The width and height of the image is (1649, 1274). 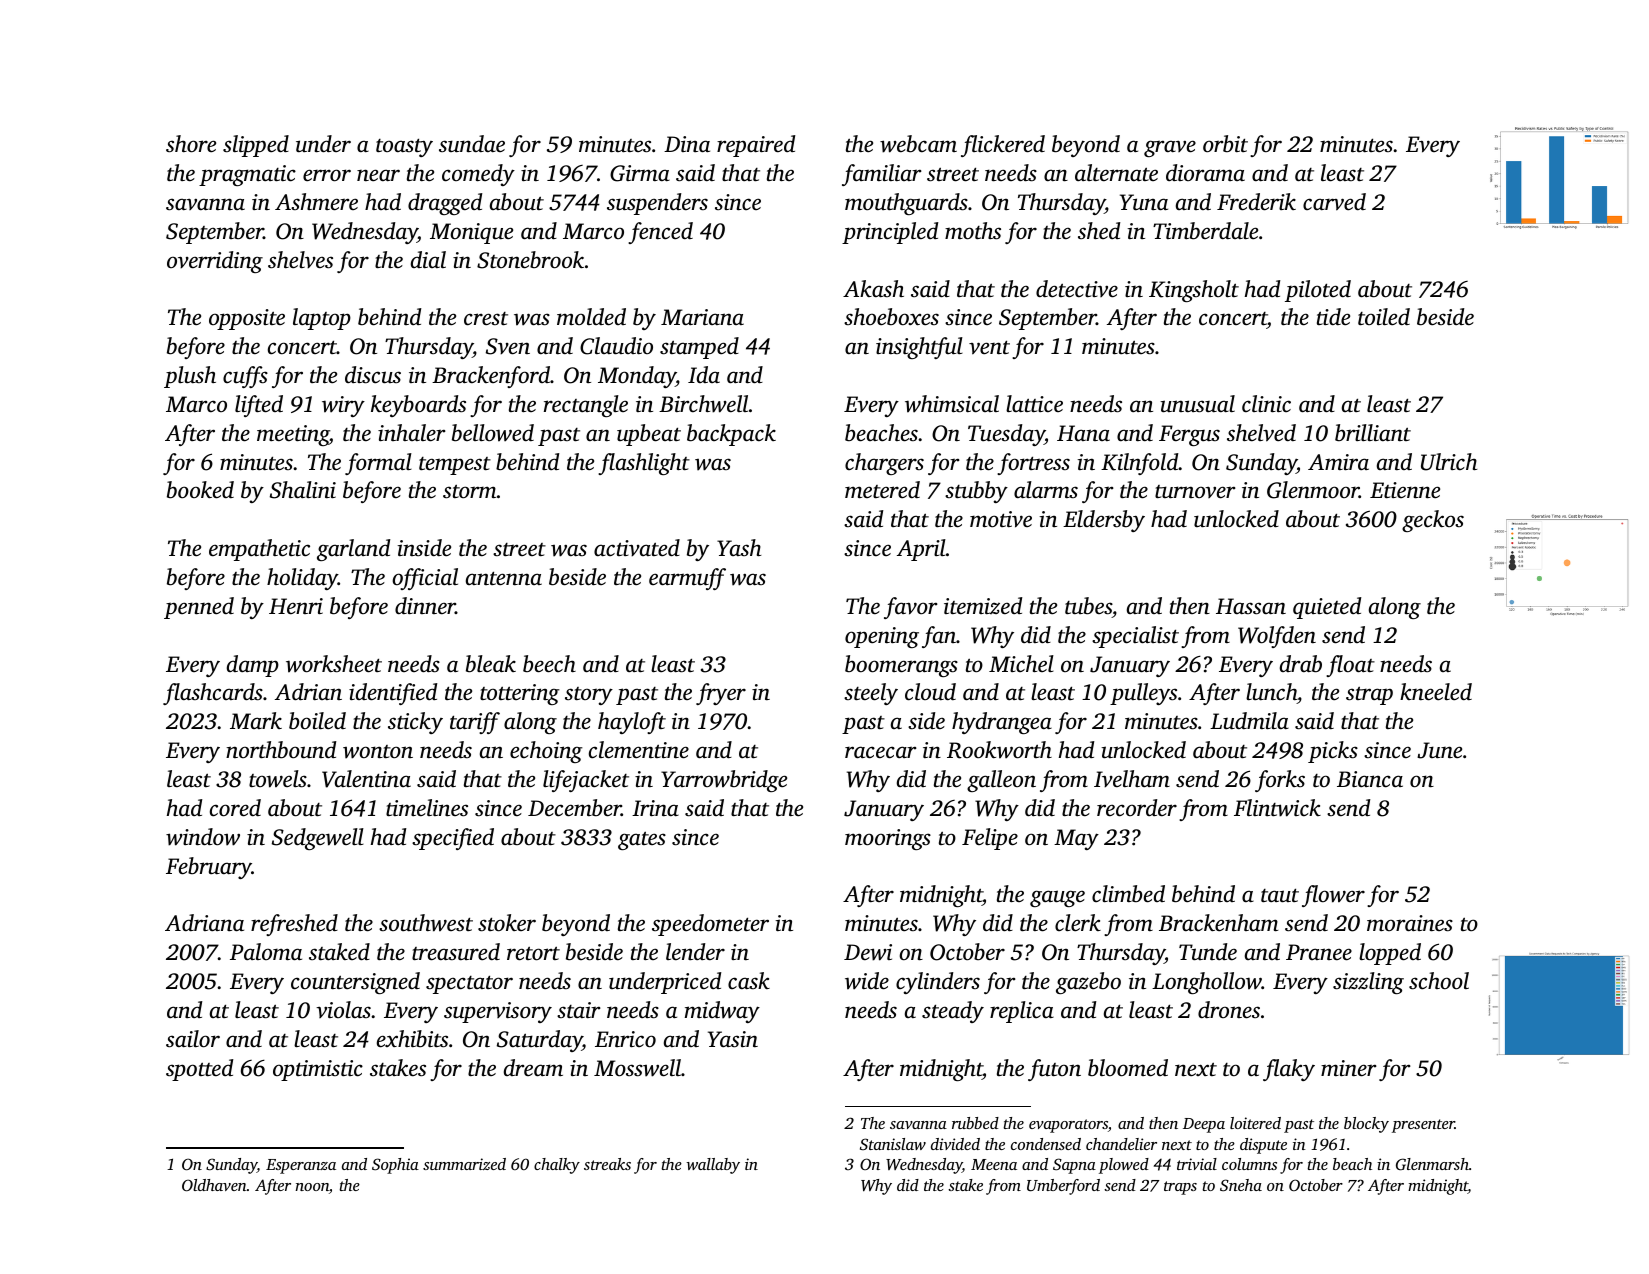 I want to click on comedy, so click(x=478, y=175).
